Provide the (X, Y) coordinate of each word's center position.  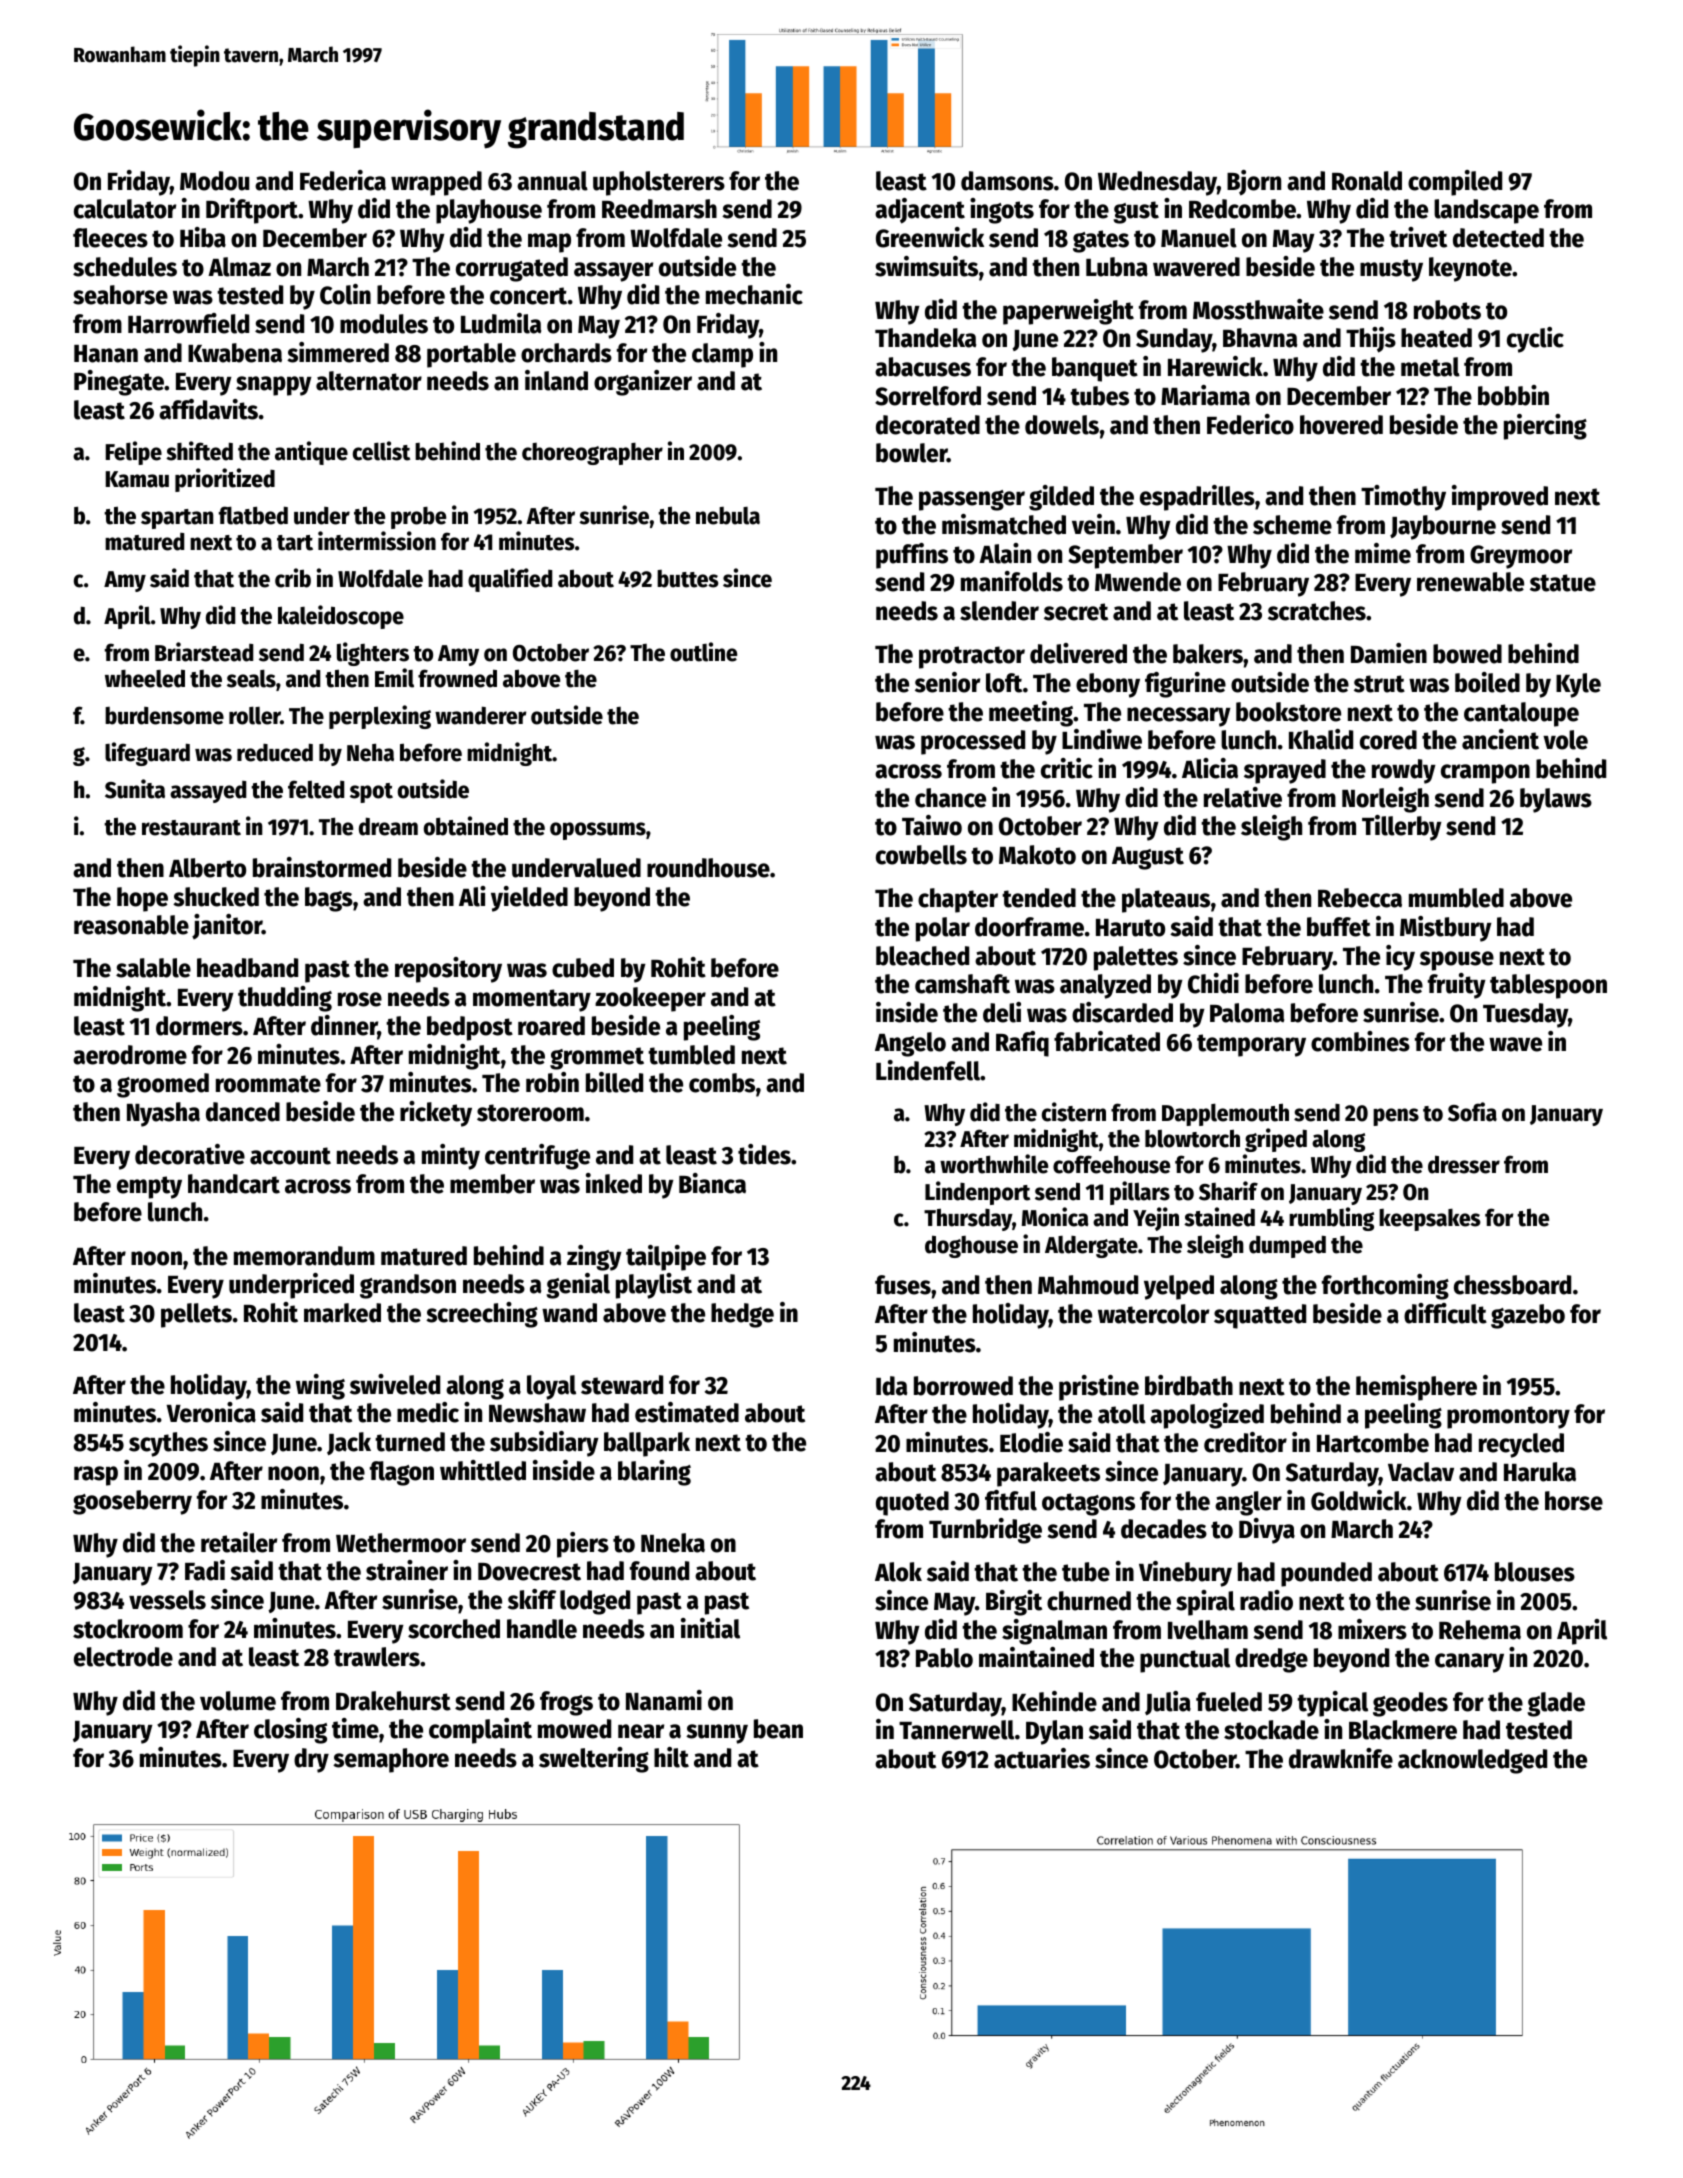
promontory (1508, 1417)
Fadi (205, 1570)
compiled (1455, 183)
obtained (466, 826)
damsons (1007, 181)
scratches (1317, 611)
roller (255, 716)
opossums (598, 831)
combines (1360, 1041)
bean (778, 1729)
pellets (196, 1315)
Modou (214, 181)
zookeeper (650, 999)
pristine (1099, 1388)
